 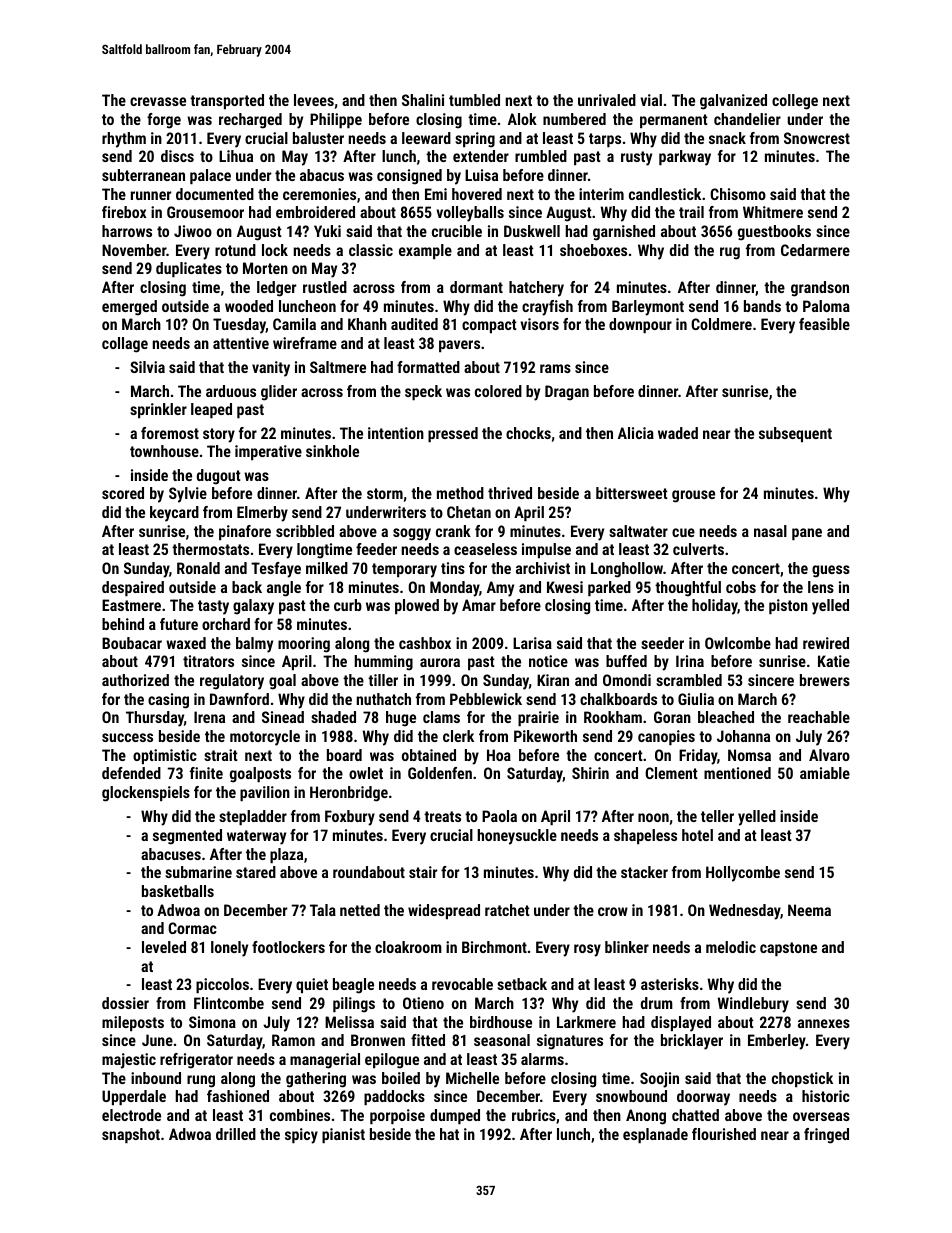 What do you see at coordinates (532, 231) in the document?
I see `Duskwell` at bounding box center [532, 231].
